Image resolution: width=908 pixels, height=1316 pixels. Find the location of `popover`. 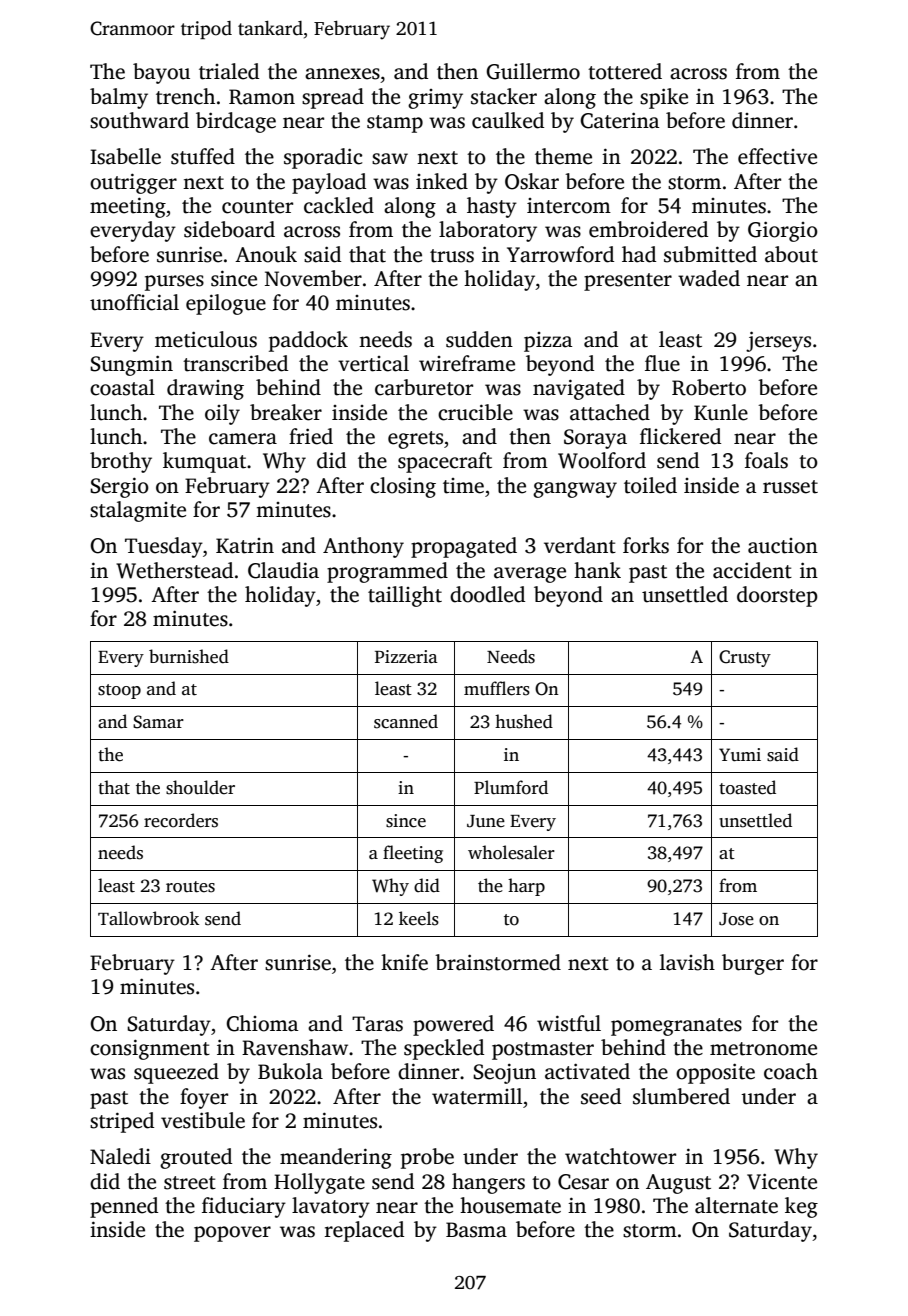

popover is located at coordinates (232, 1234).
